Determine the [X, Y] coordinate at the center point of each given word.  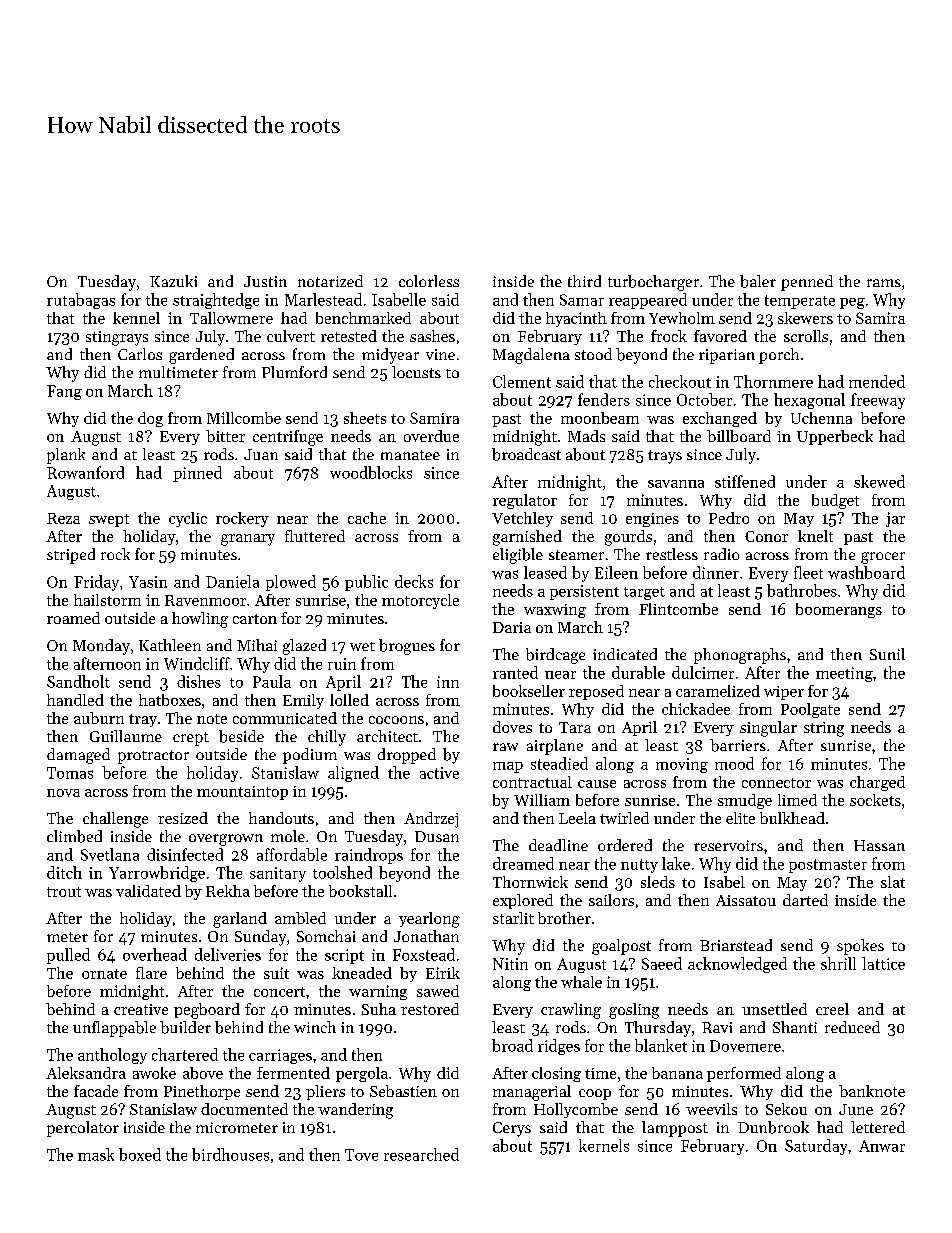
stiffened [745, 481]
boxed [140, 1154]
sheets [365, 418]
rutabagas [81, 301]
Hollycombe [576, 1110]
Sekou [786, 1109]
